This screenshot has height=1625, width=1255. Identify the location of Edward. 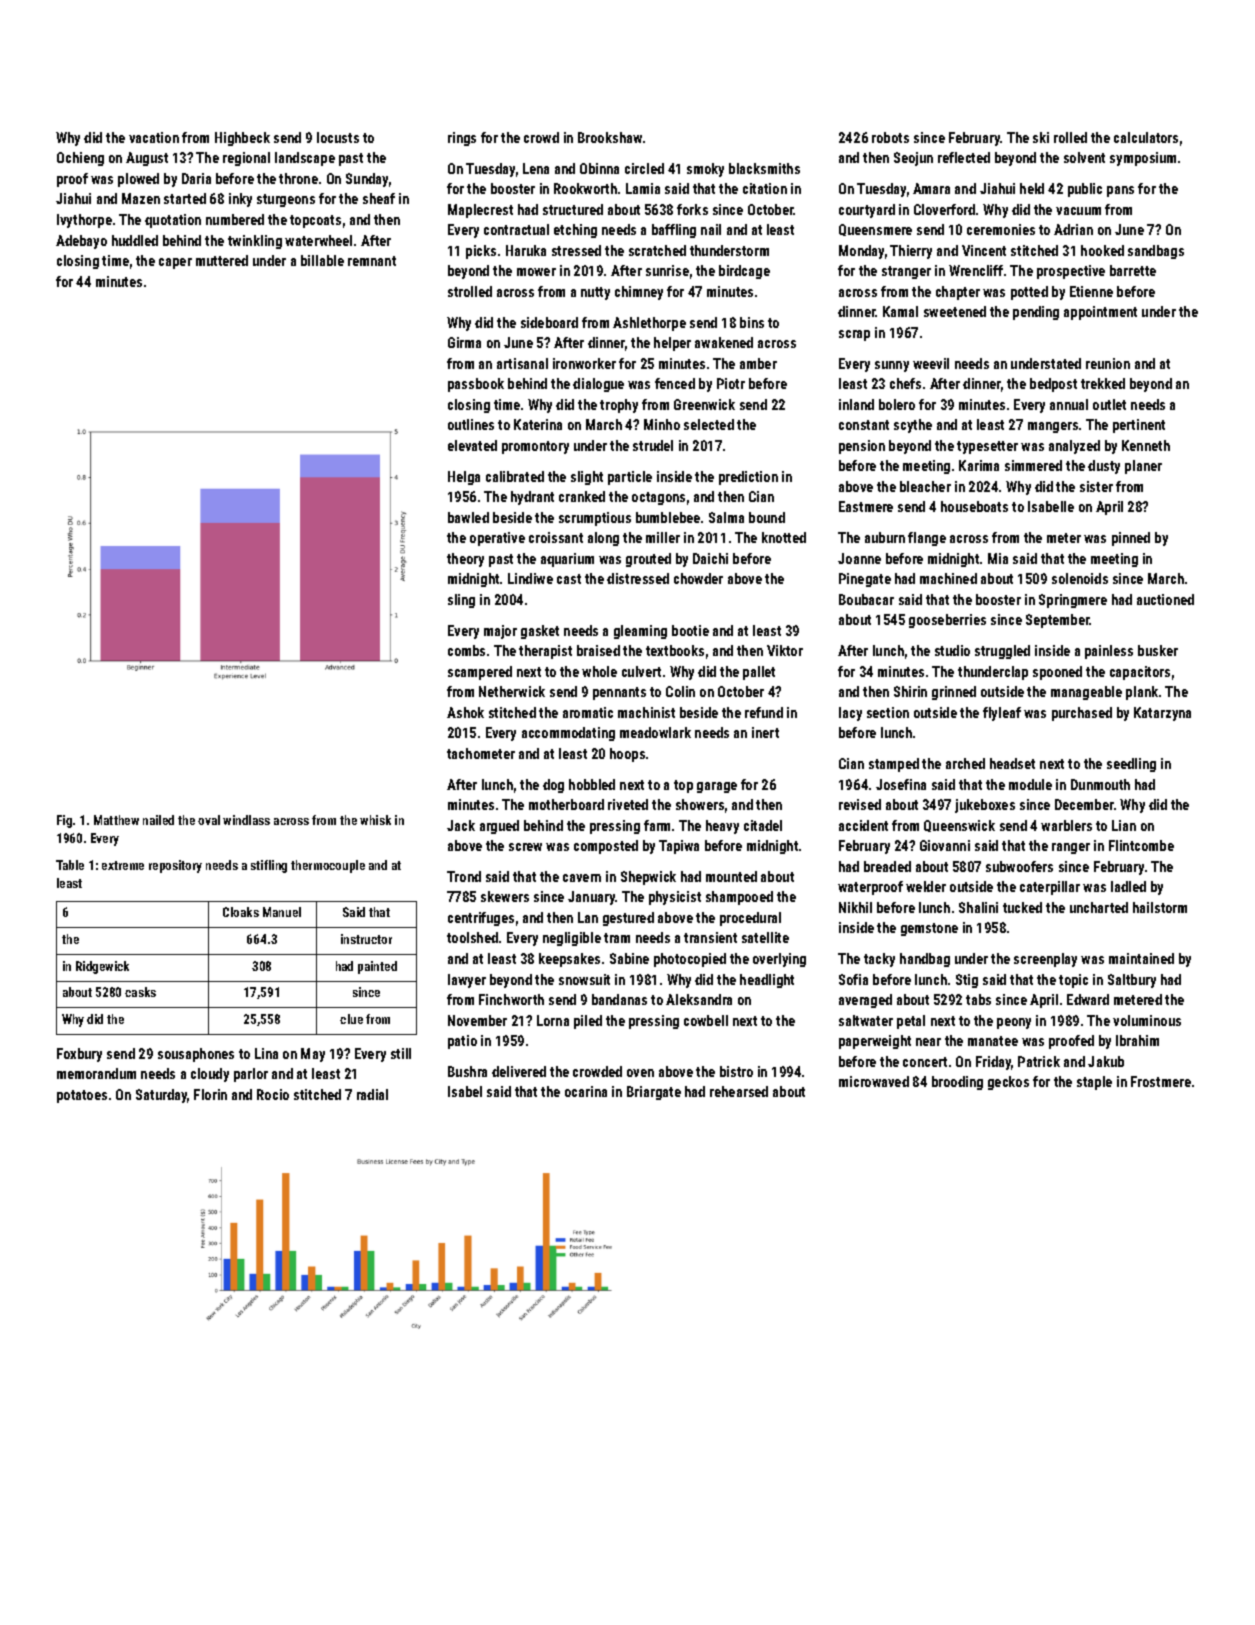
(1088, 999).
